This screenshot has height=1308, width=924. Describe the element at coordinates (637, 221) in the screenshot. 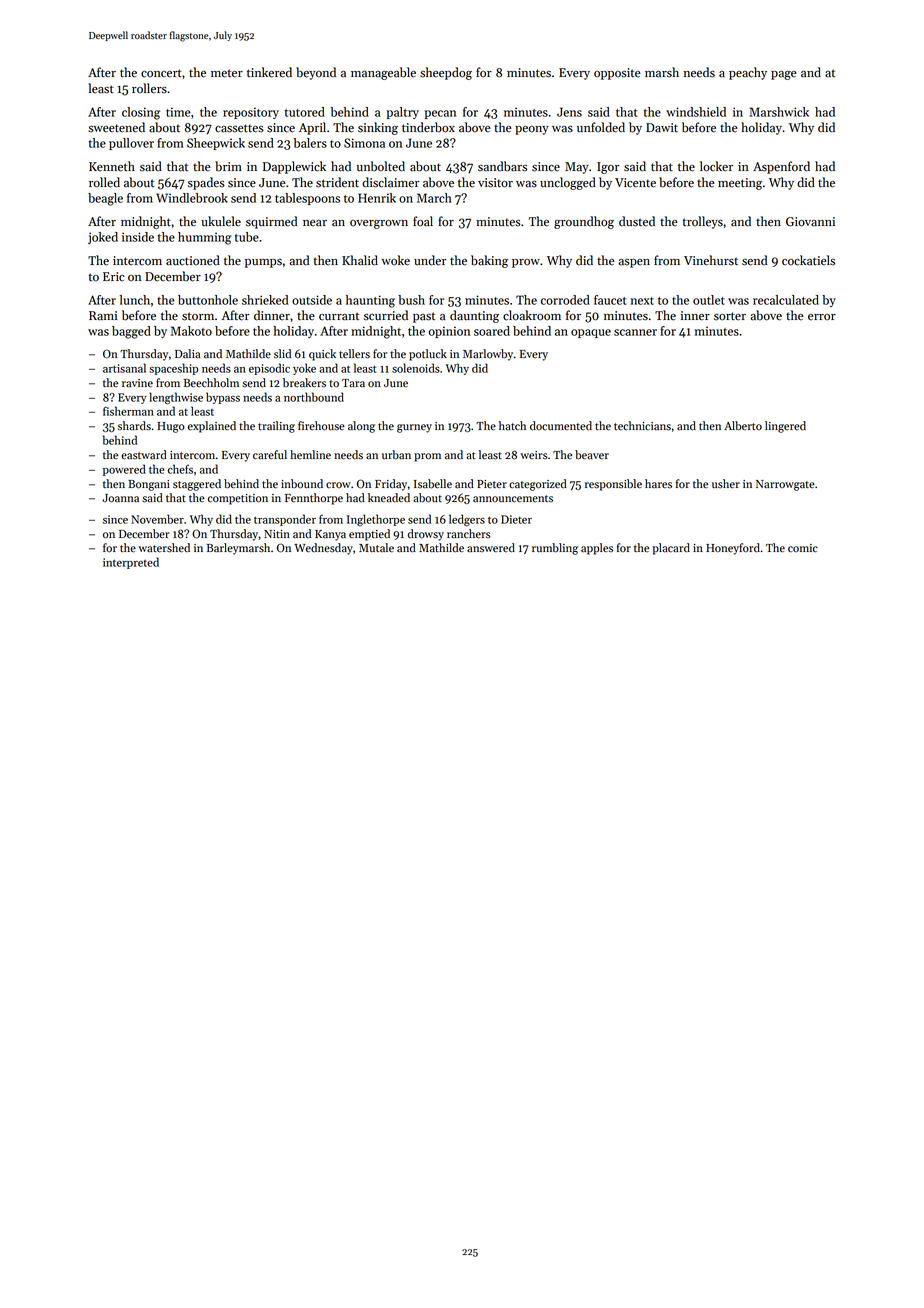

I see `dusted` at that location.
